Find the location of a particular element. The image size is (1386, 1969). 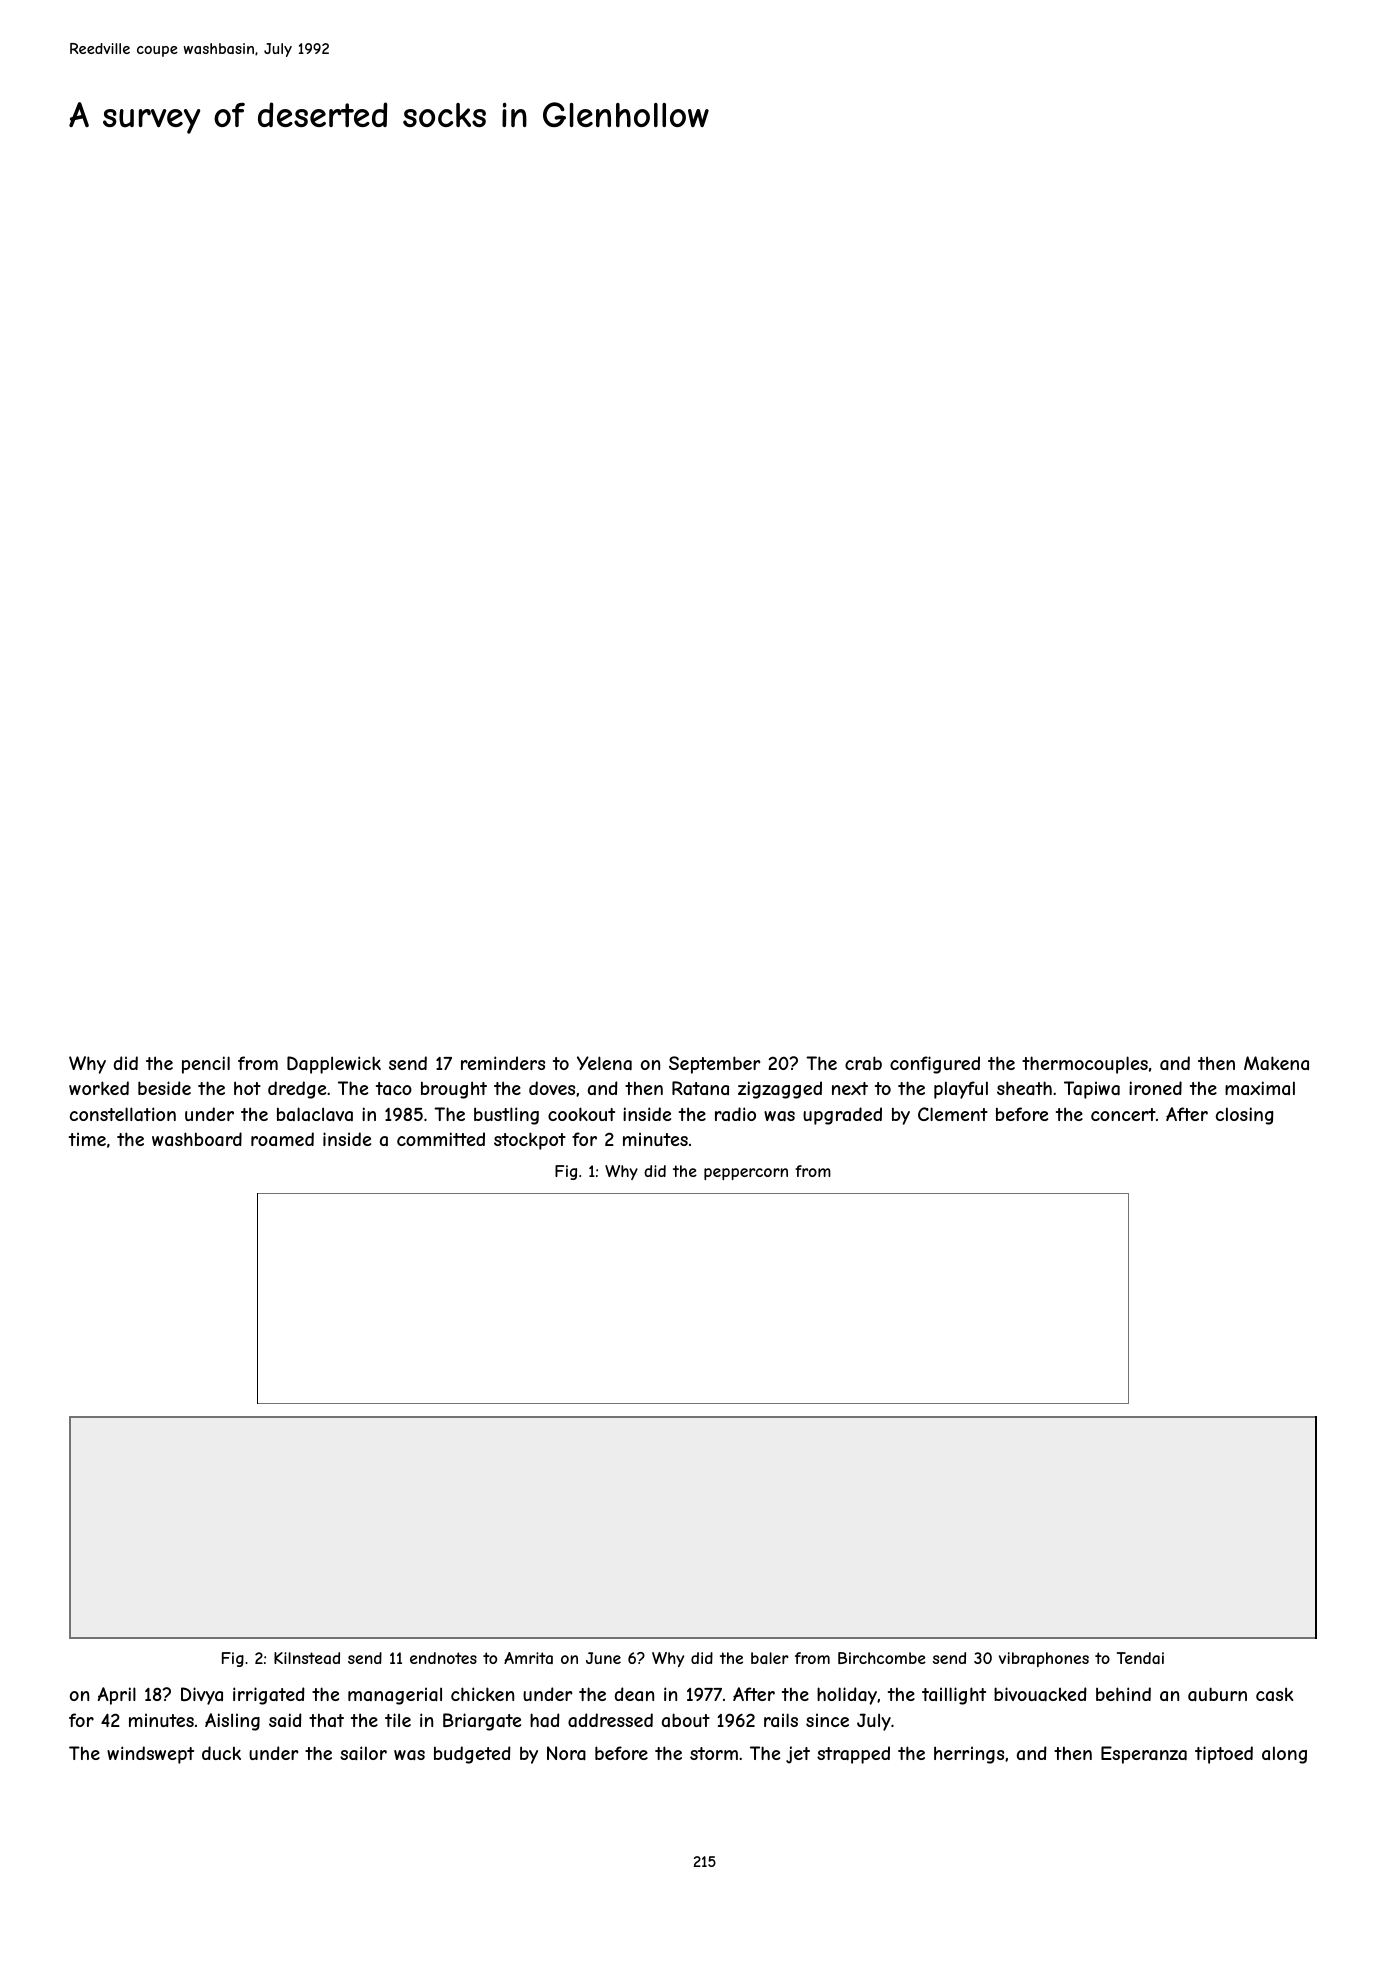

herrings is located at coordinates (969, 1755).
